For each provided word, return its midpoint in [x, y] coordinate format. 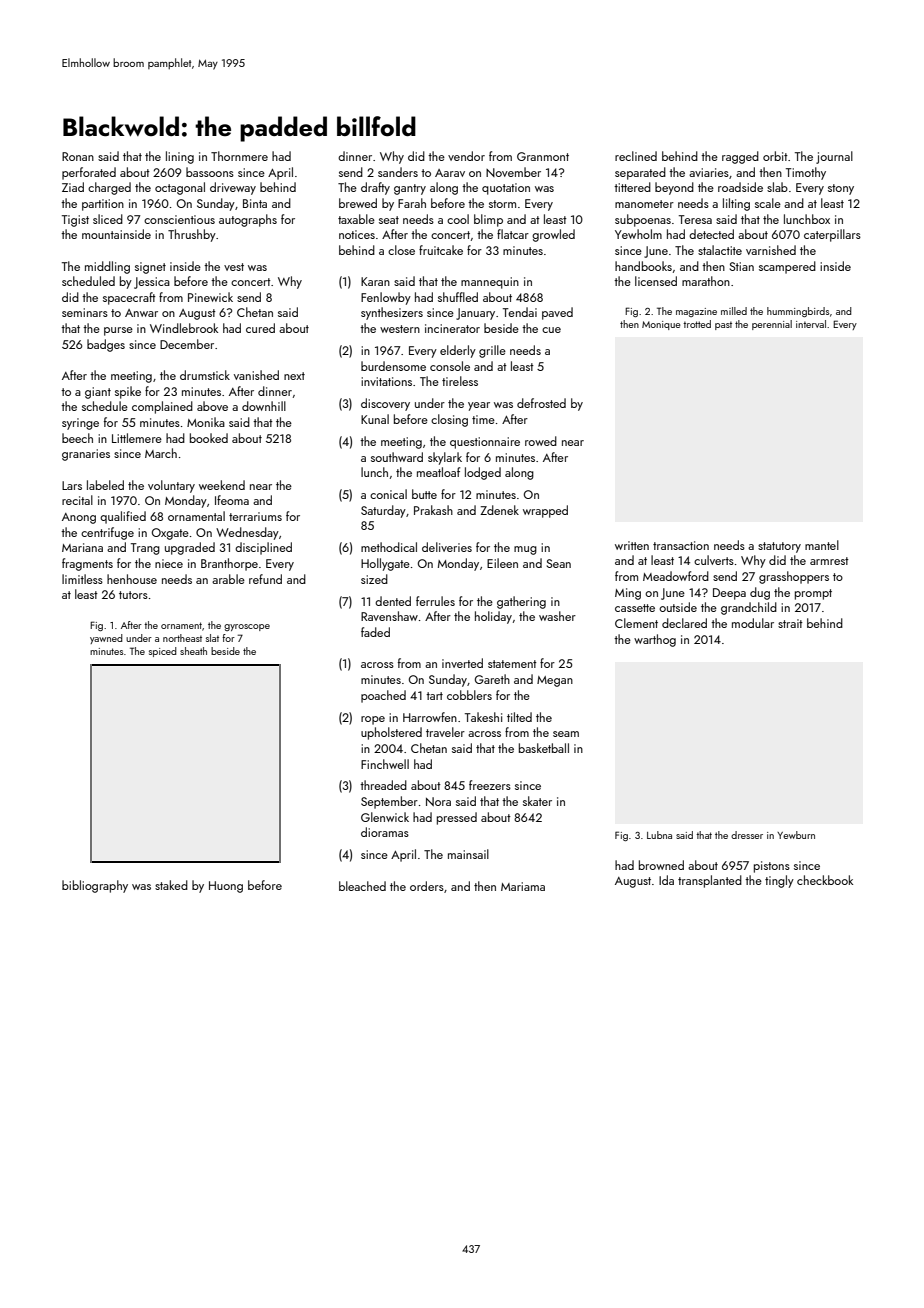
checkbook [825, 880]
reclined [636, 156]
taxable [356, 219]
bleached [362, 886]
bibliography [95, 886]
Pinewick [210, 297]
